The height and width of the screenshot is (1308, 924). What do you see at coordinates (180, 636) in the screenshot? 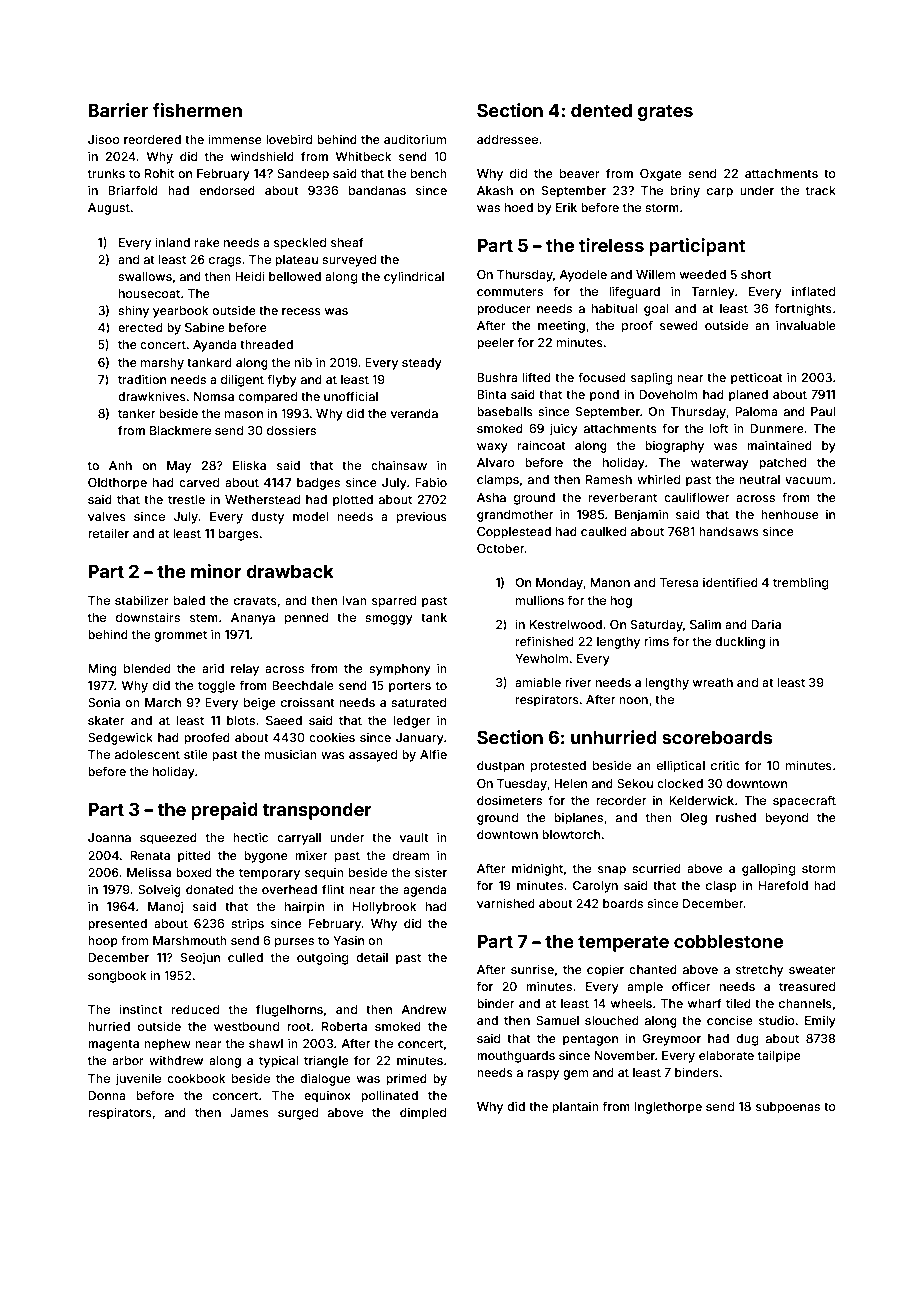
I see `grommet` at bounding box center [180, 636].
